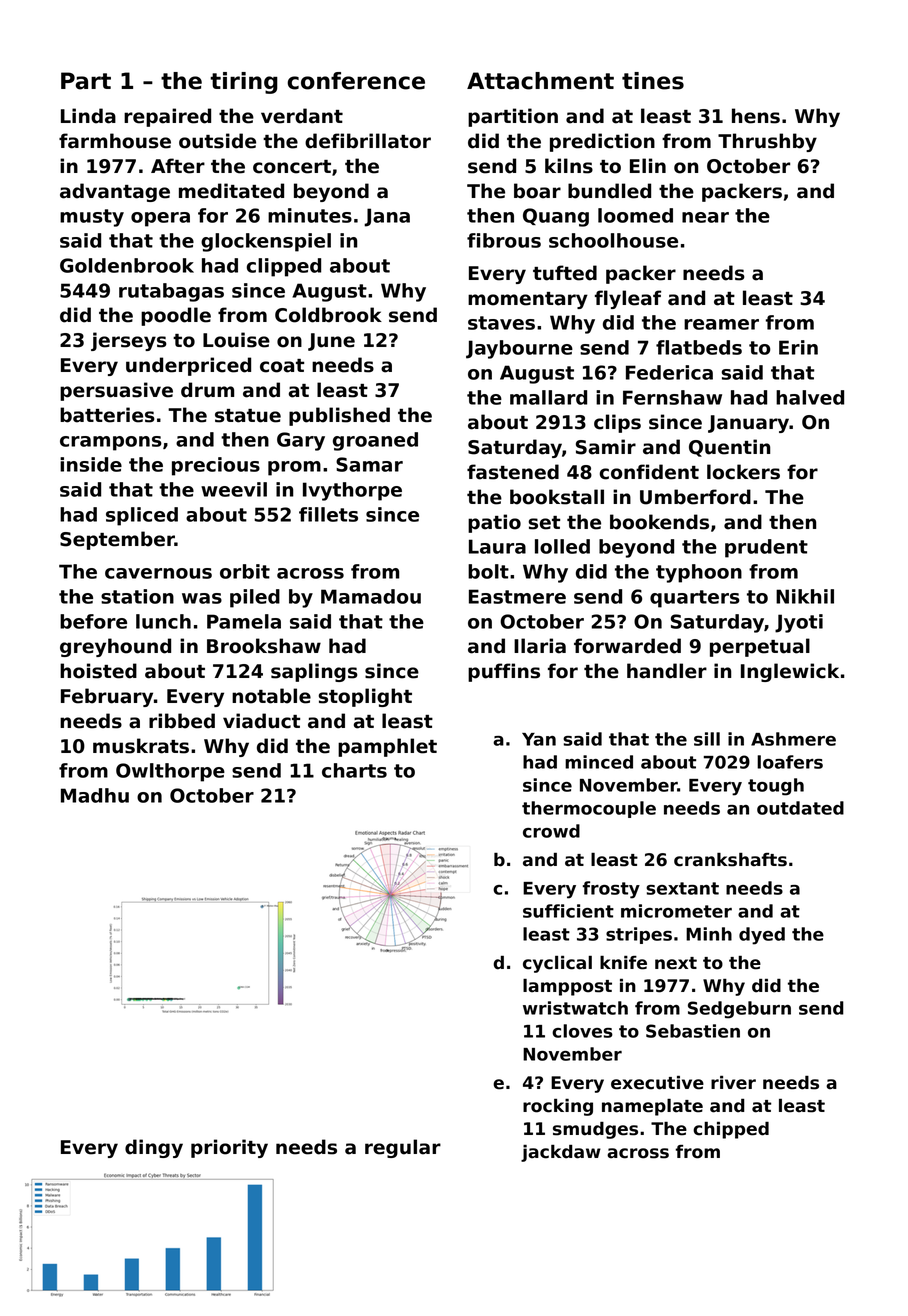 The width and height of the image is (908, 1316). What do you see at coordinates (557, 964) in the image?
I see `cyclical` at bounding box center [557, 964].
